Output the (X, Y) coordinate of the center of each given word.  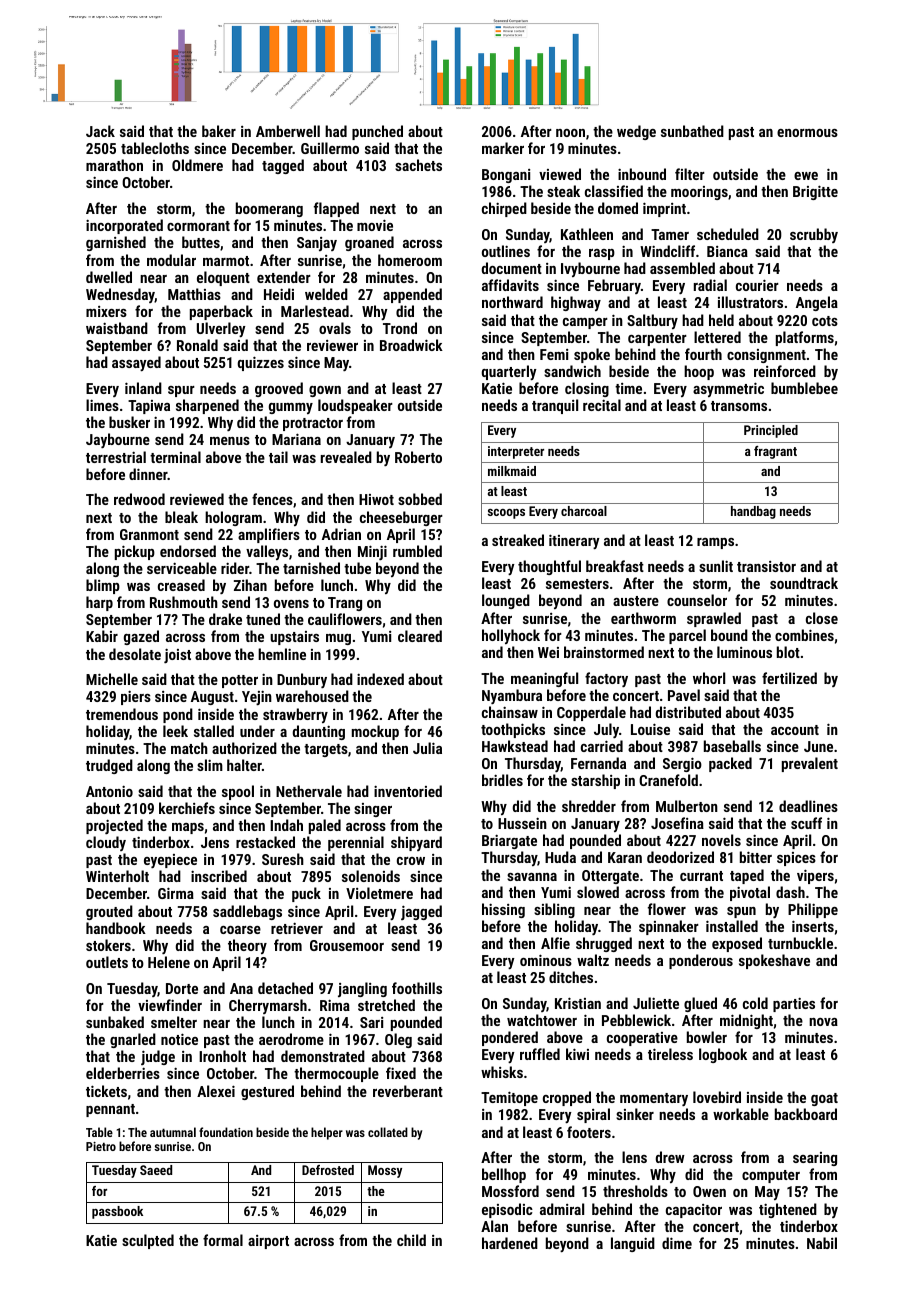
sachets (418, 165)
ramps (715, 543)
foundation (226, 1132)
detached (285, 988)
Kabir (102, 636)
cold (755, 1003)
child (411, 1240)
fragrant (775, 452)
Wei (548, 652)
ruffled (540, 1054)
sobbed (420, 499)
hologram (233, 518)
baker (219, 131)
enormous (807, 133)
